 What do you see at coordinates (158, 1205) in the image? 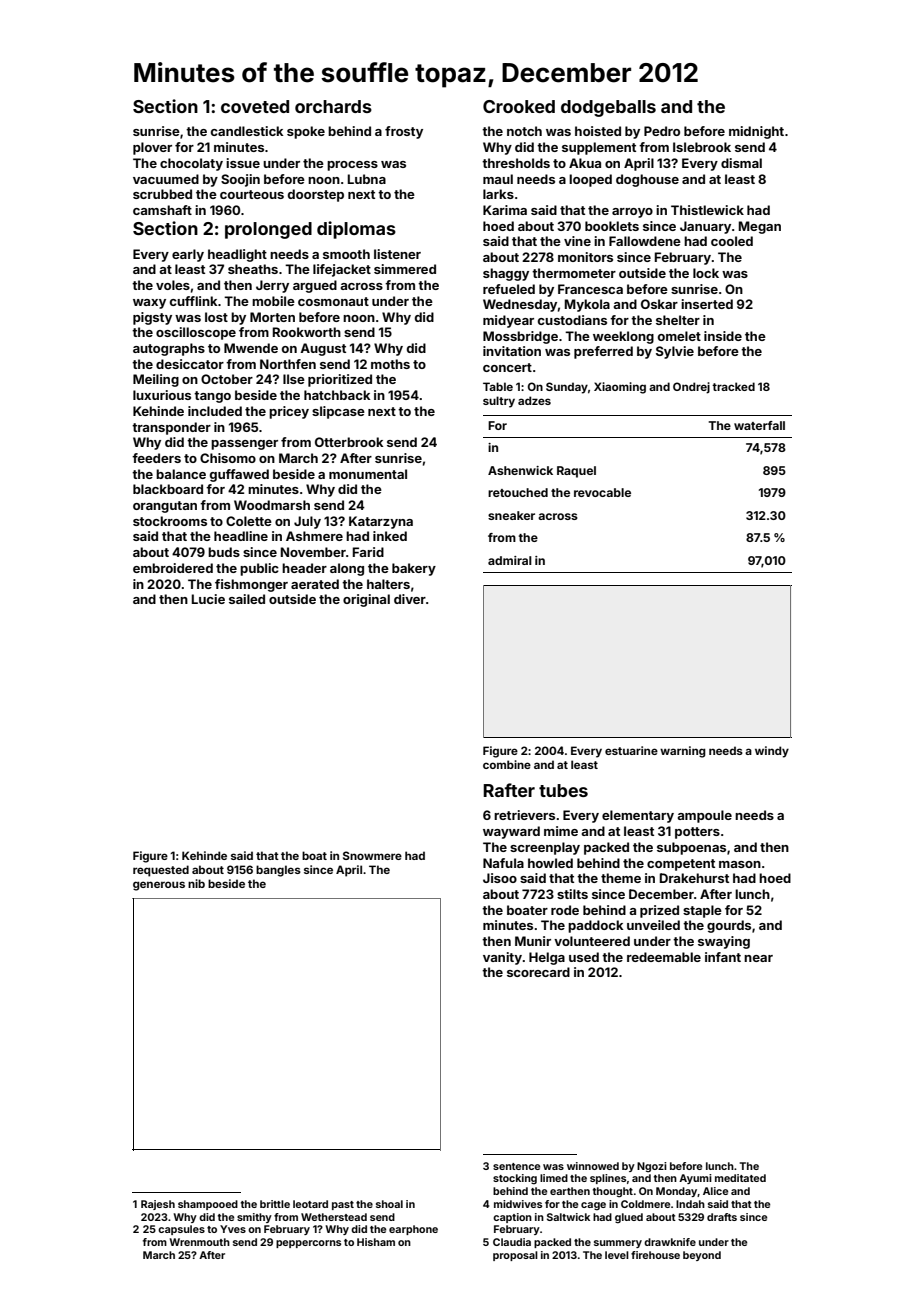
I see `Rajesh` at bounding box center [158, 1205].
